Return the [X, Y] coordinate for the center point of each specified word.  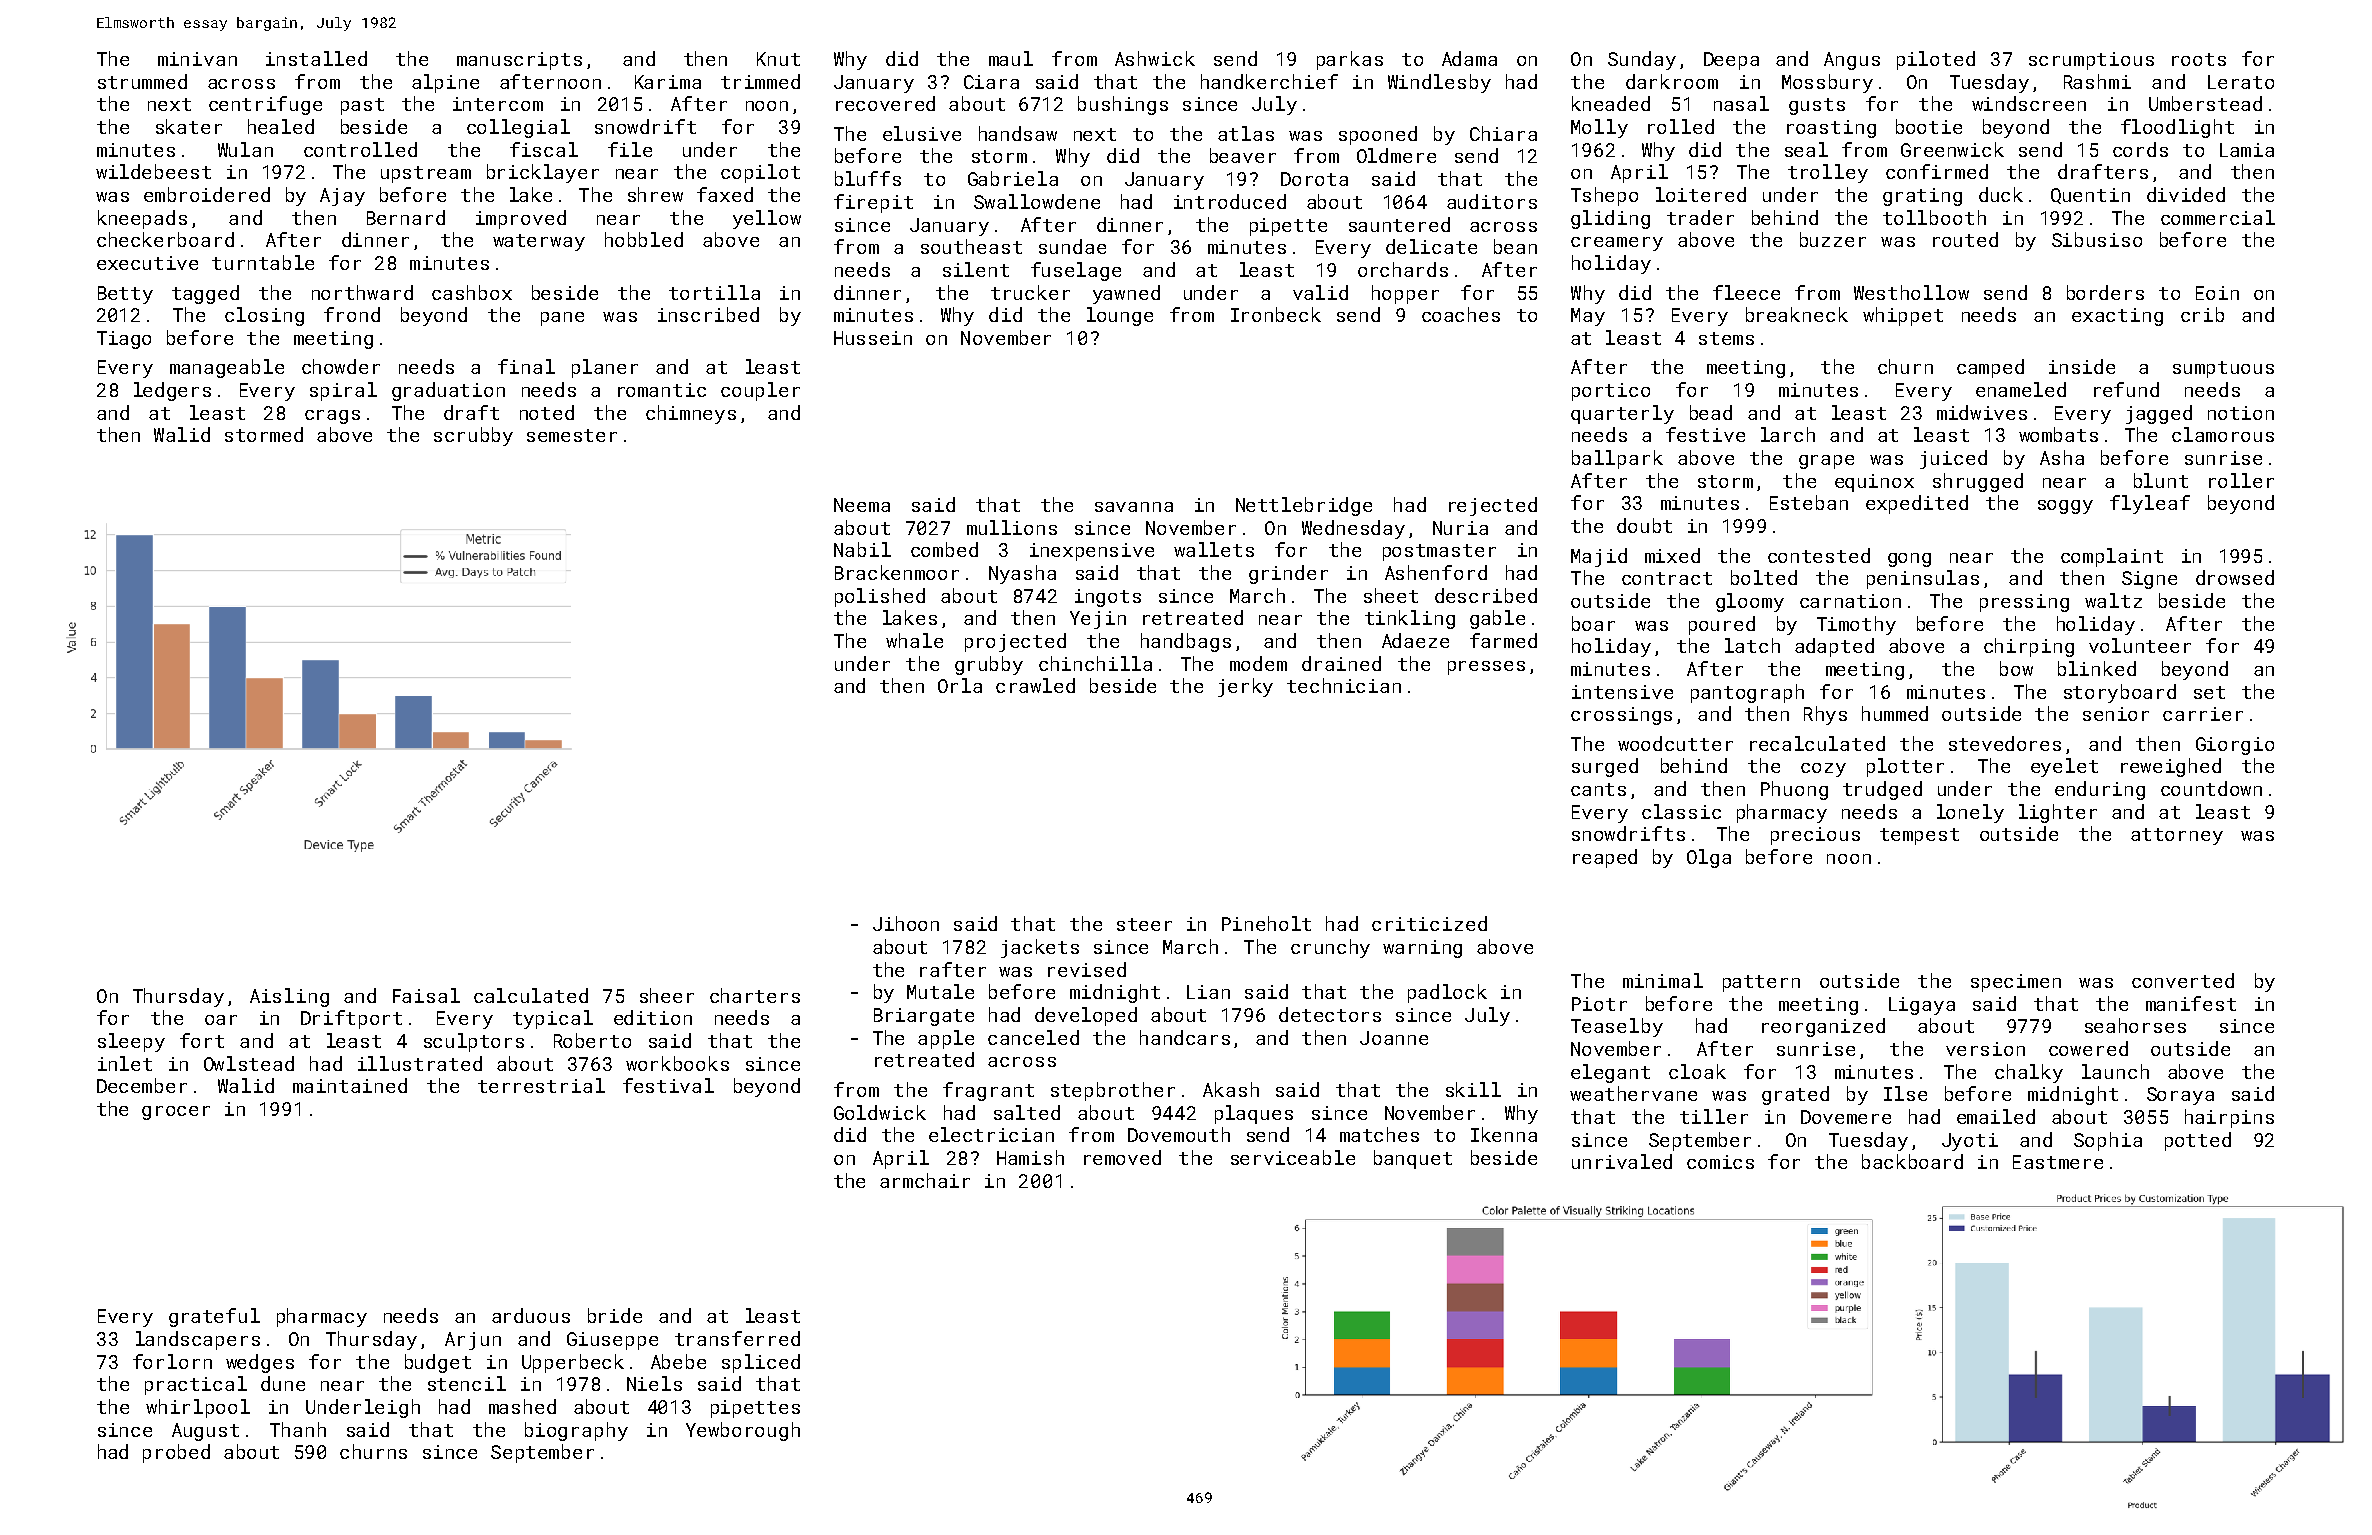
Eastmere [2058, 1162]
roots [2199, 59]
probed [176, 1453]
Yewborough [743, 1431]
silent [976, 269]
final [526, 366]
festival [668, 1085]
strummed [142, 81]
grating [1922, 197]
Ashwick [1155, 58]
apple [946, 1039]
